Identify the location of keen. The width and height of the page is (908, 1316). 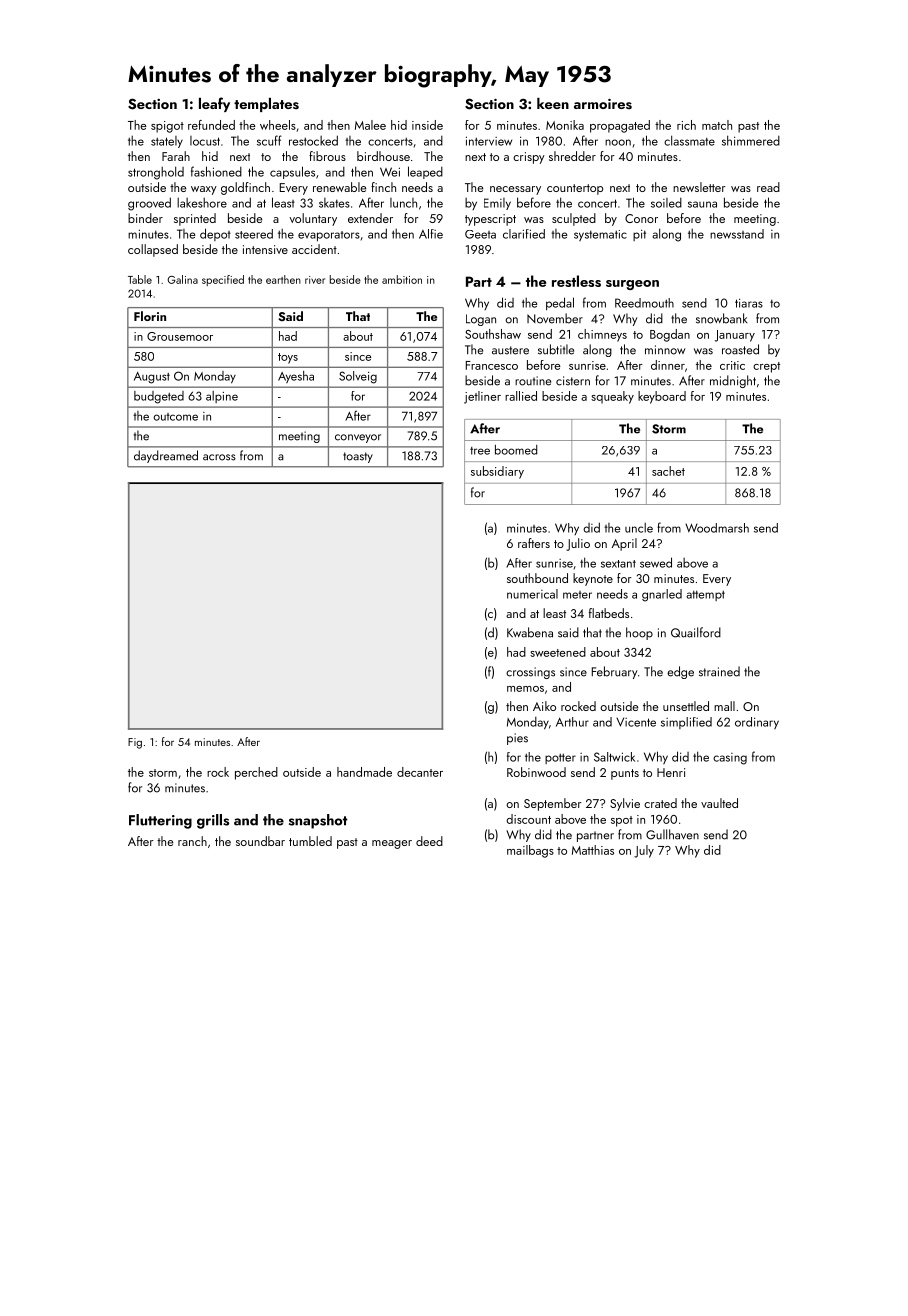
(553, 103).
